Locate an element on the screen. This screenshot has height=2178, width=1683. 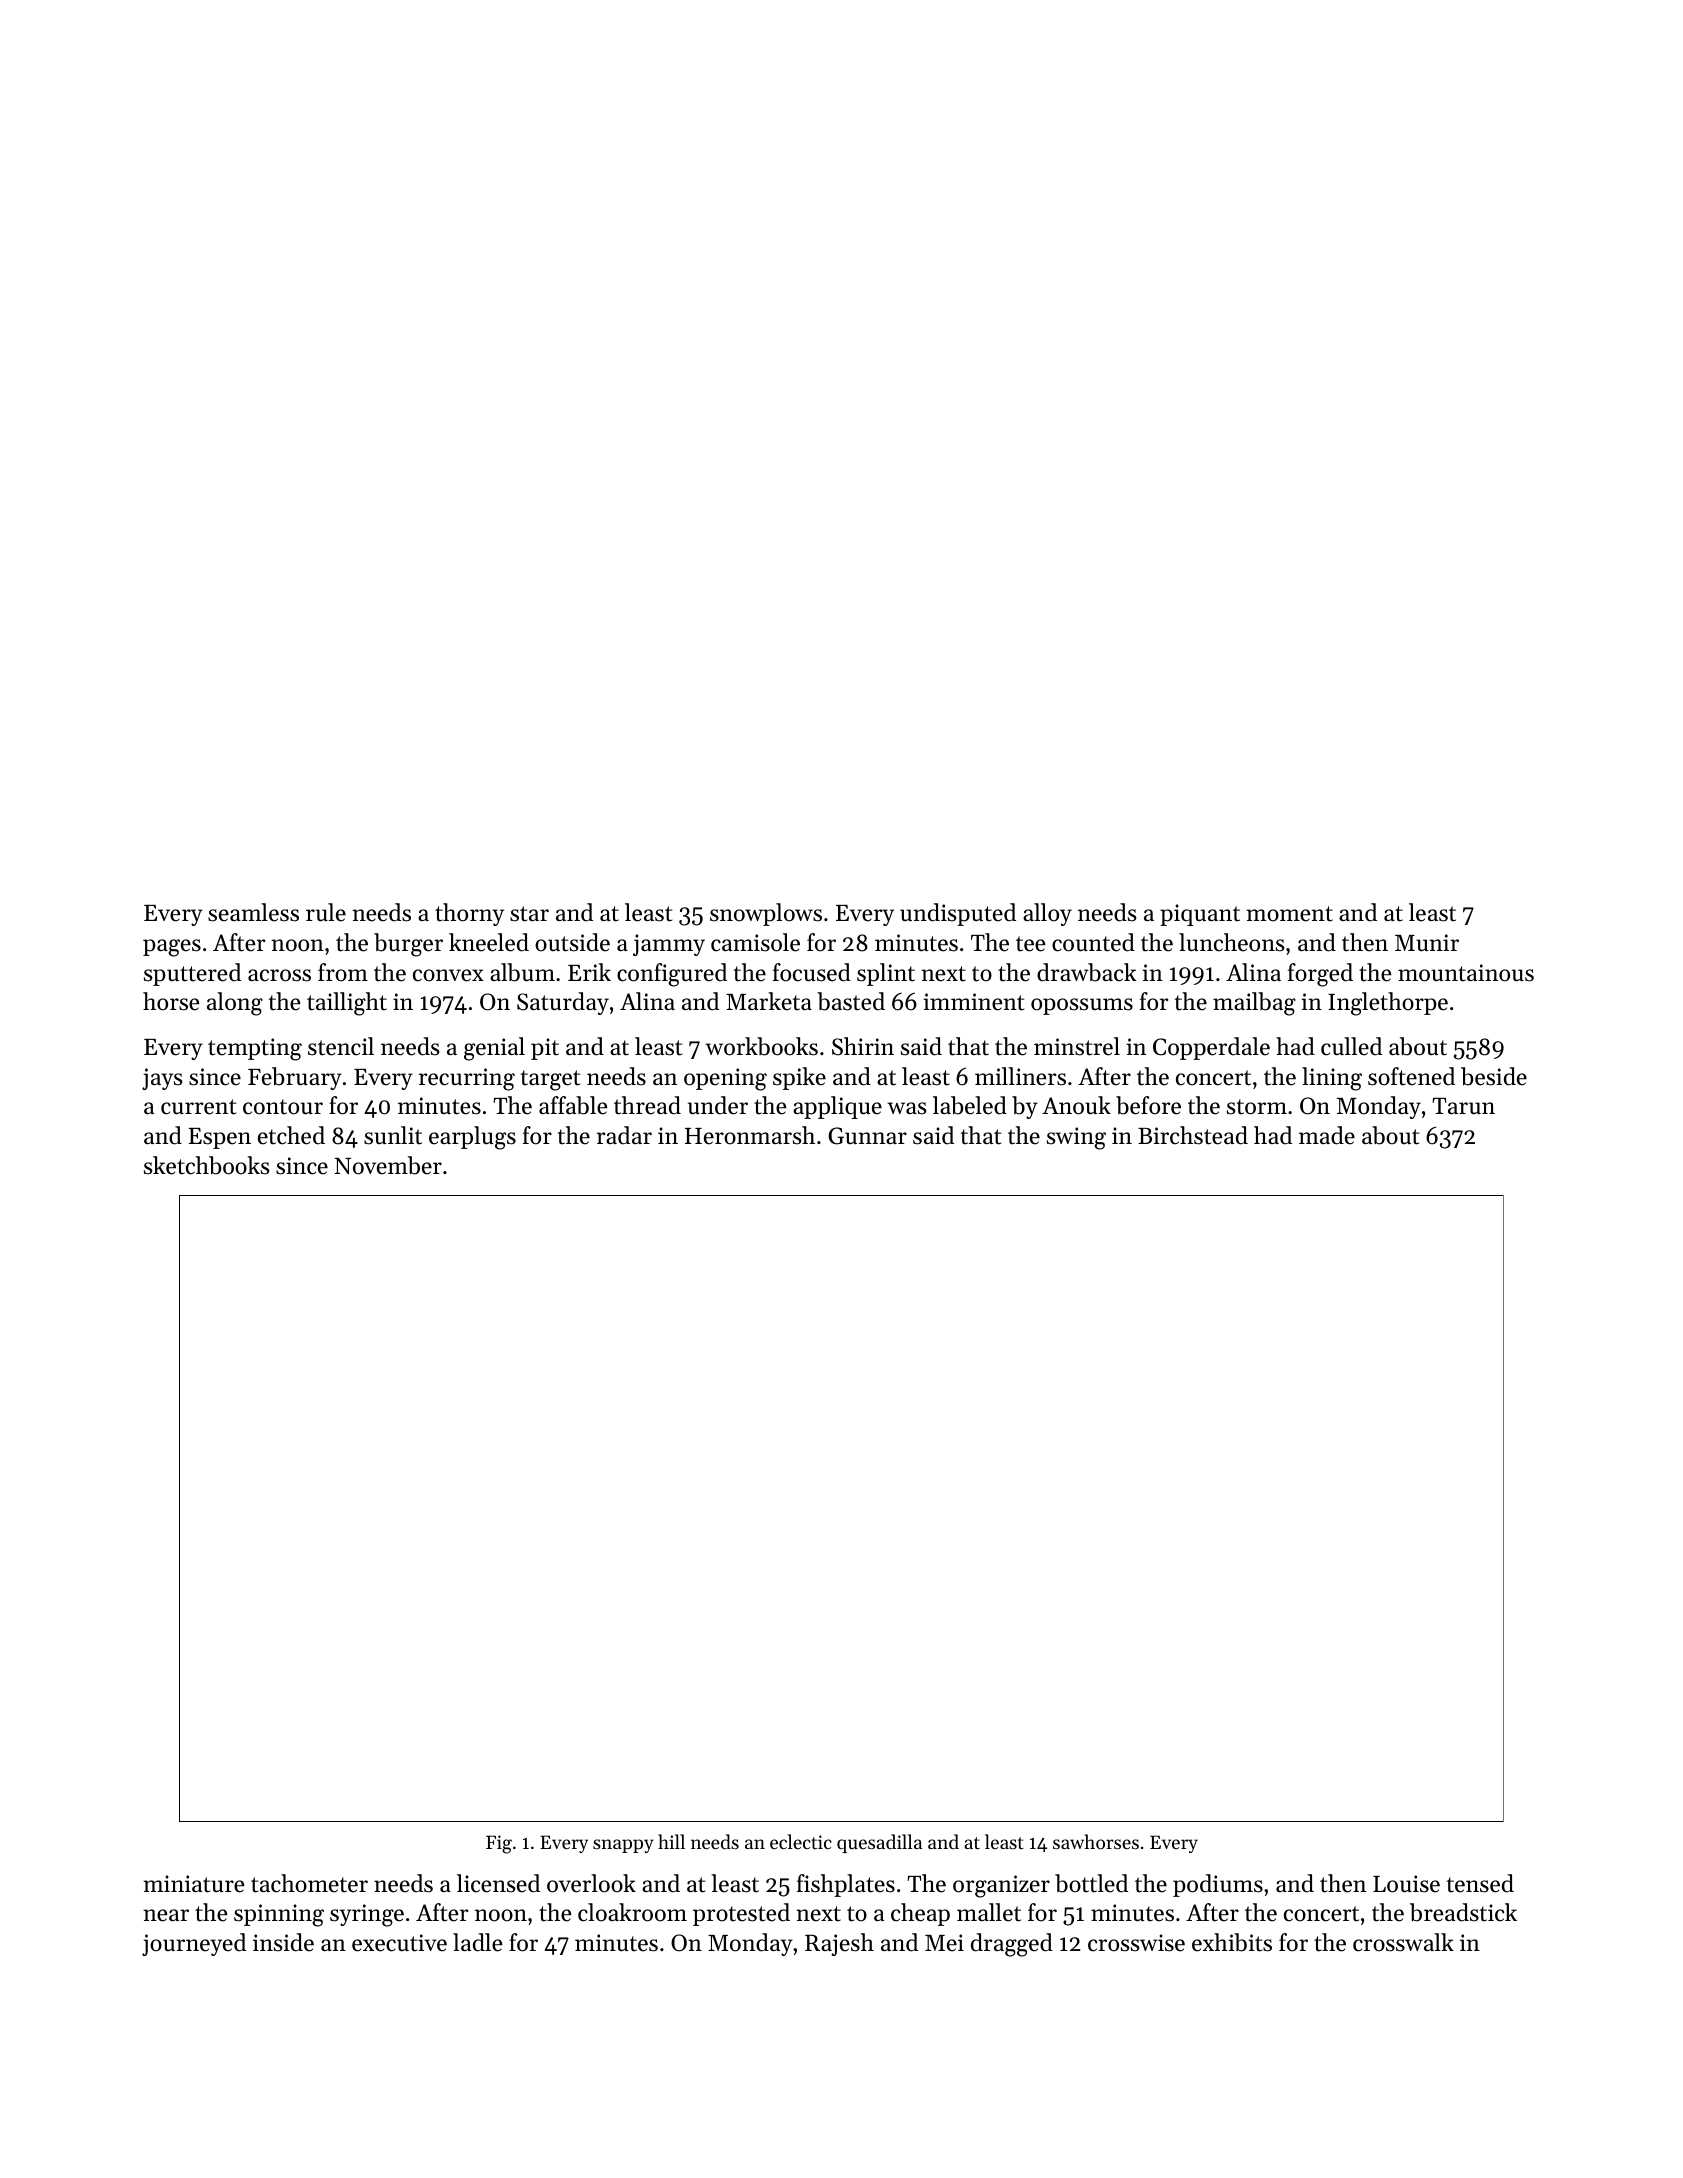
crosswalk is located at coordinates (1403, 1942).
